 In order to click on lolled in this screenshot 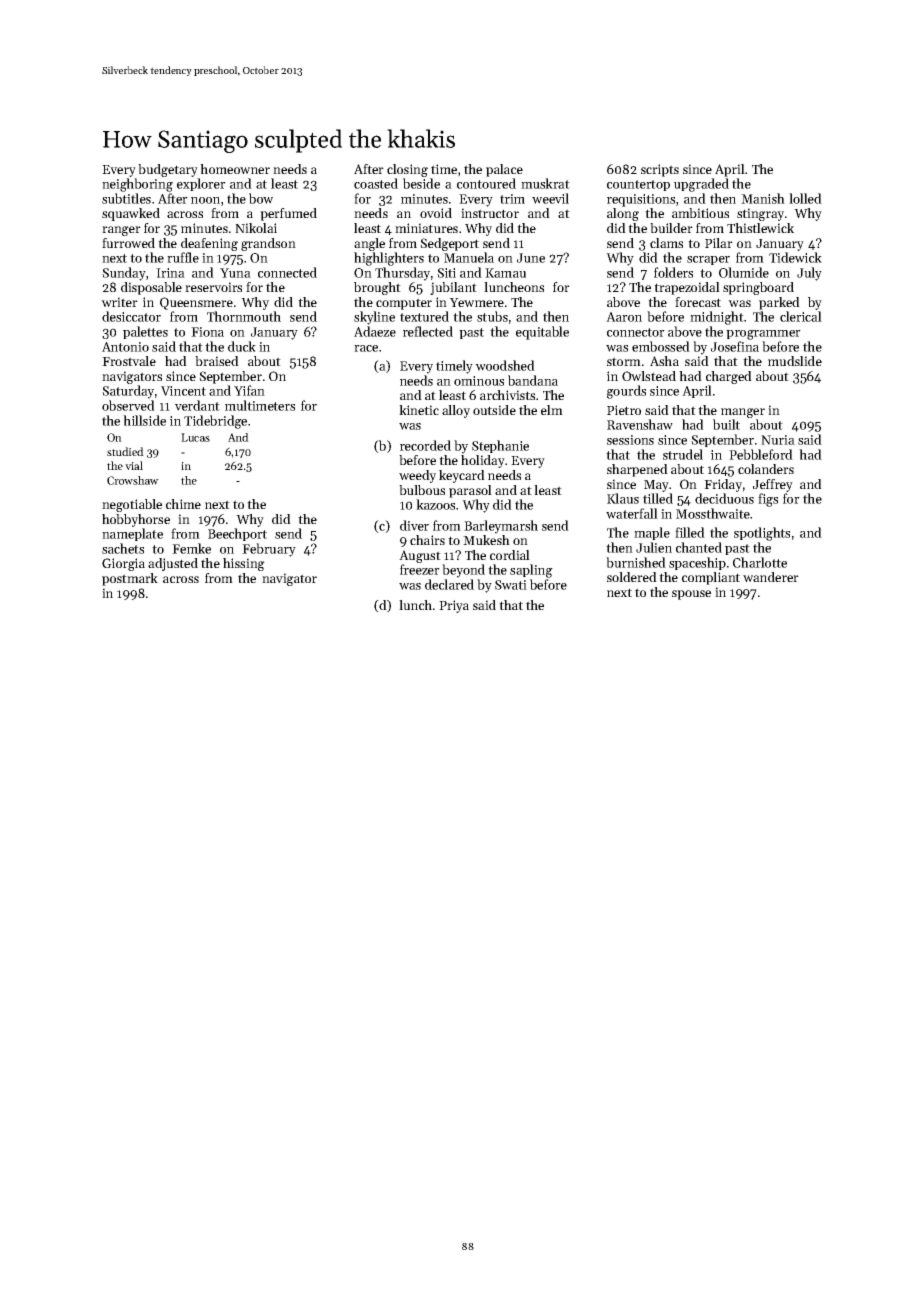, I will do `click(805, 198)`.
